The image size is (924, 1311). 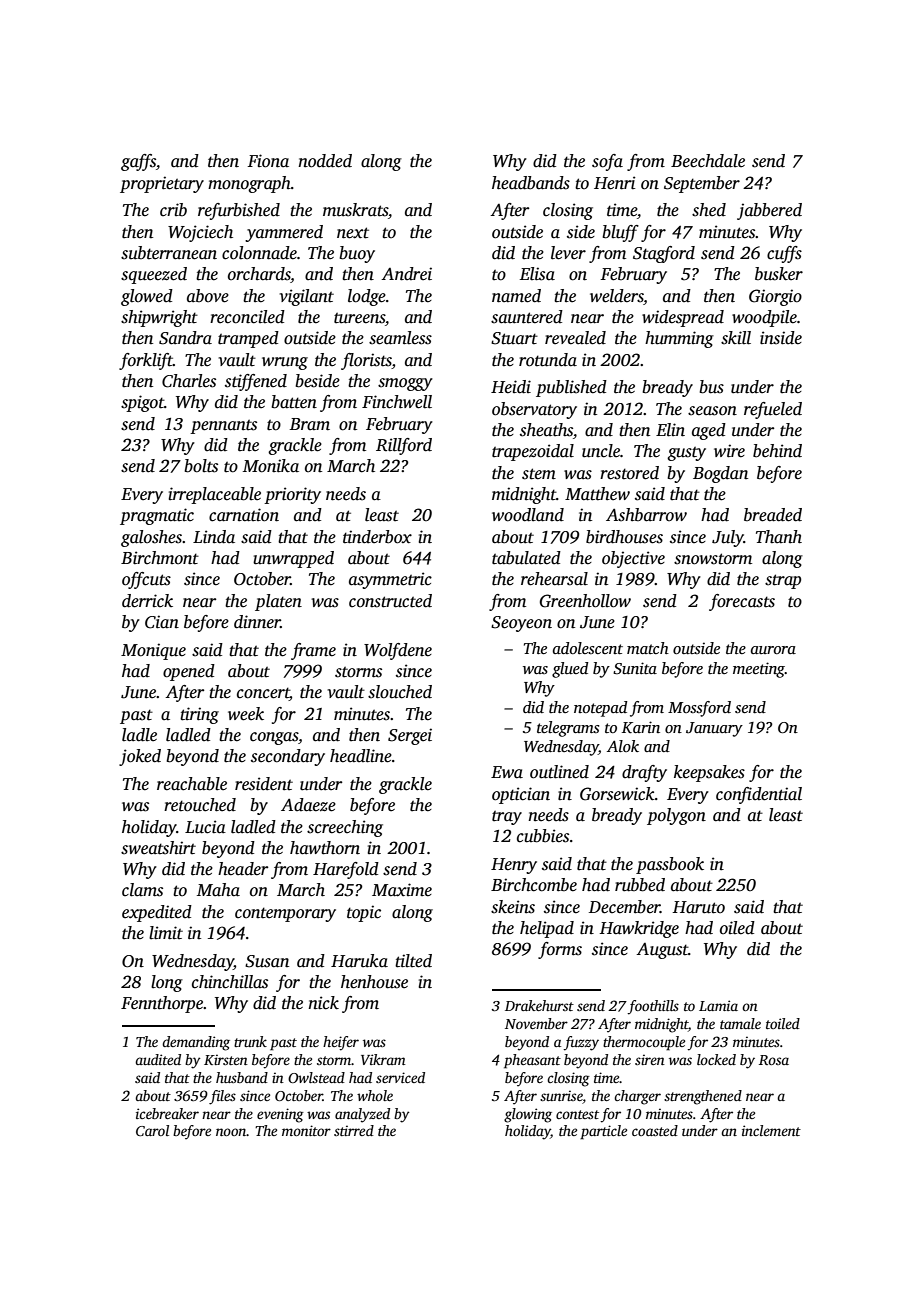 I want to click on gaffs, so click(x=138, y=162).
